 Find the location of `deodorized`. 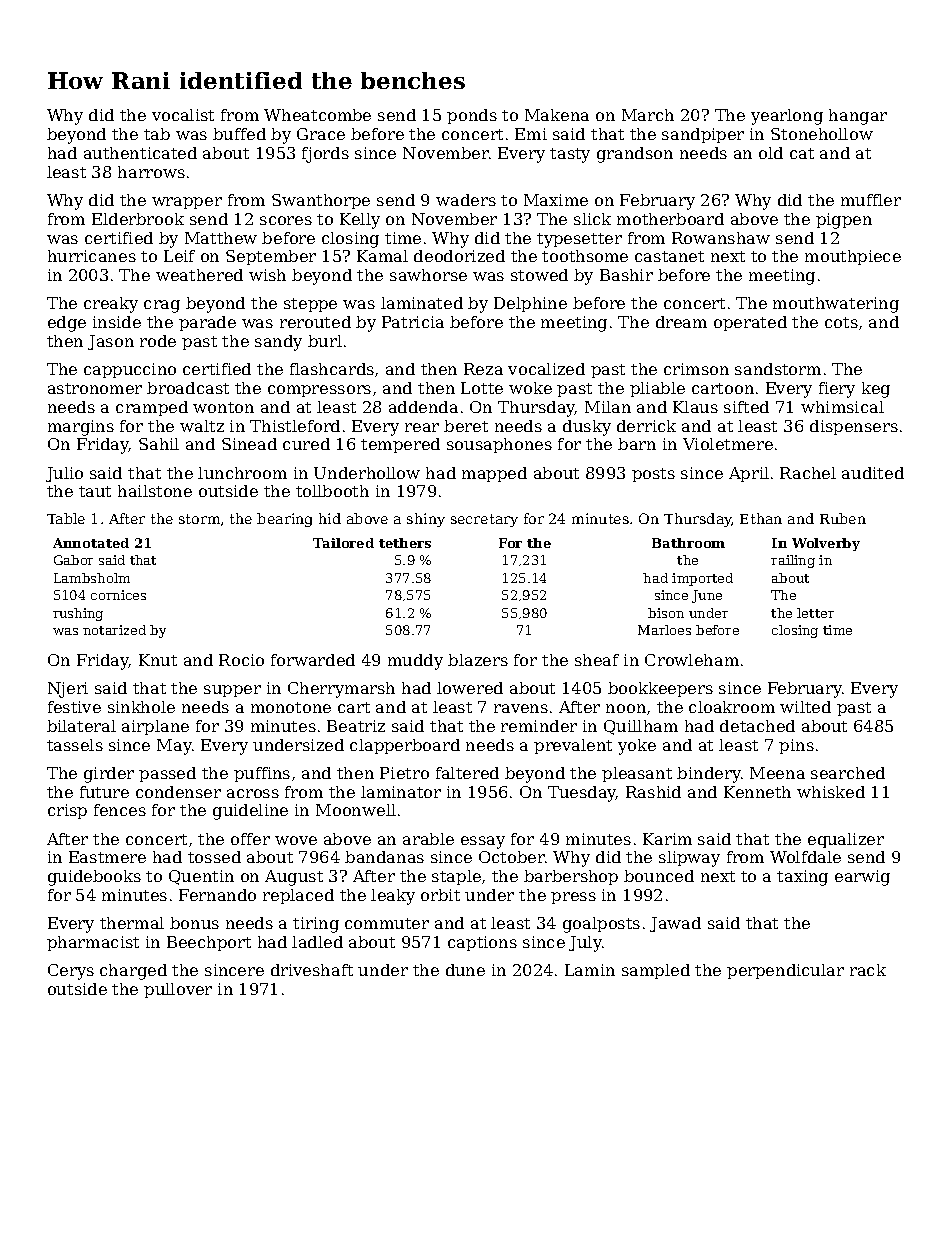

deodorized is located at coordinates (459, 256).
